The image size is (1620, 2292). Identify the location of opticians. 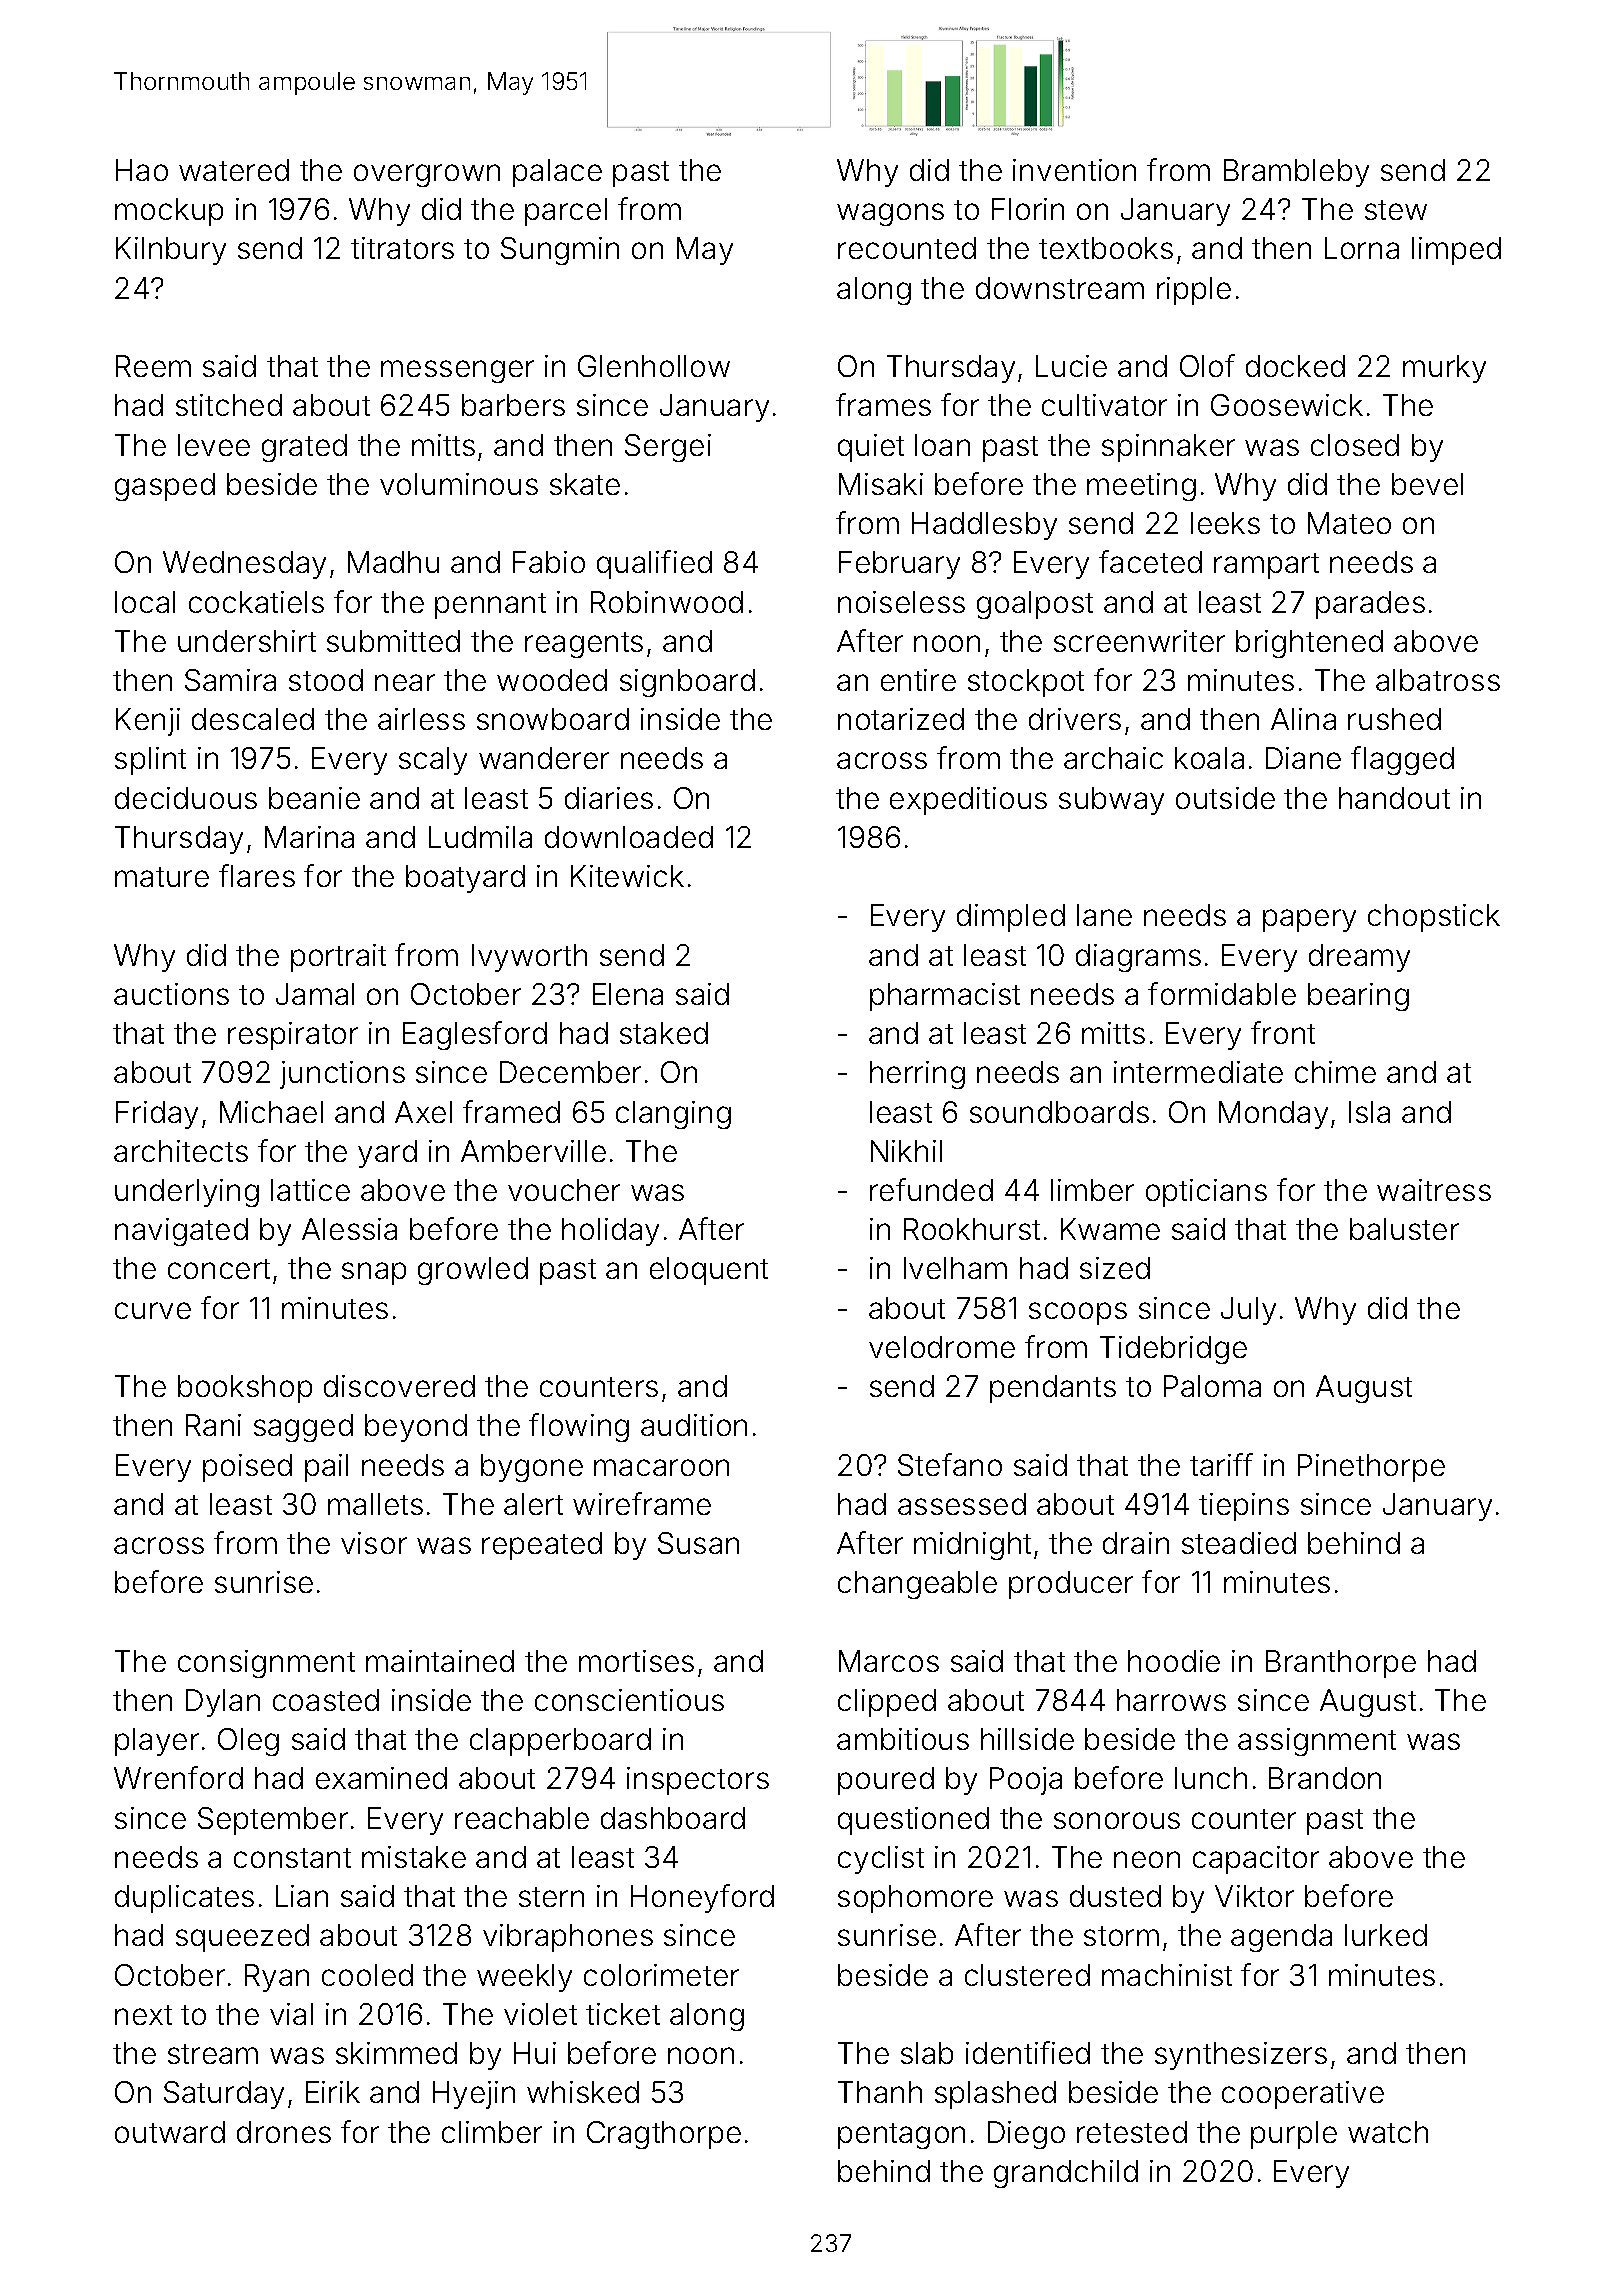
(1206, 1193).
